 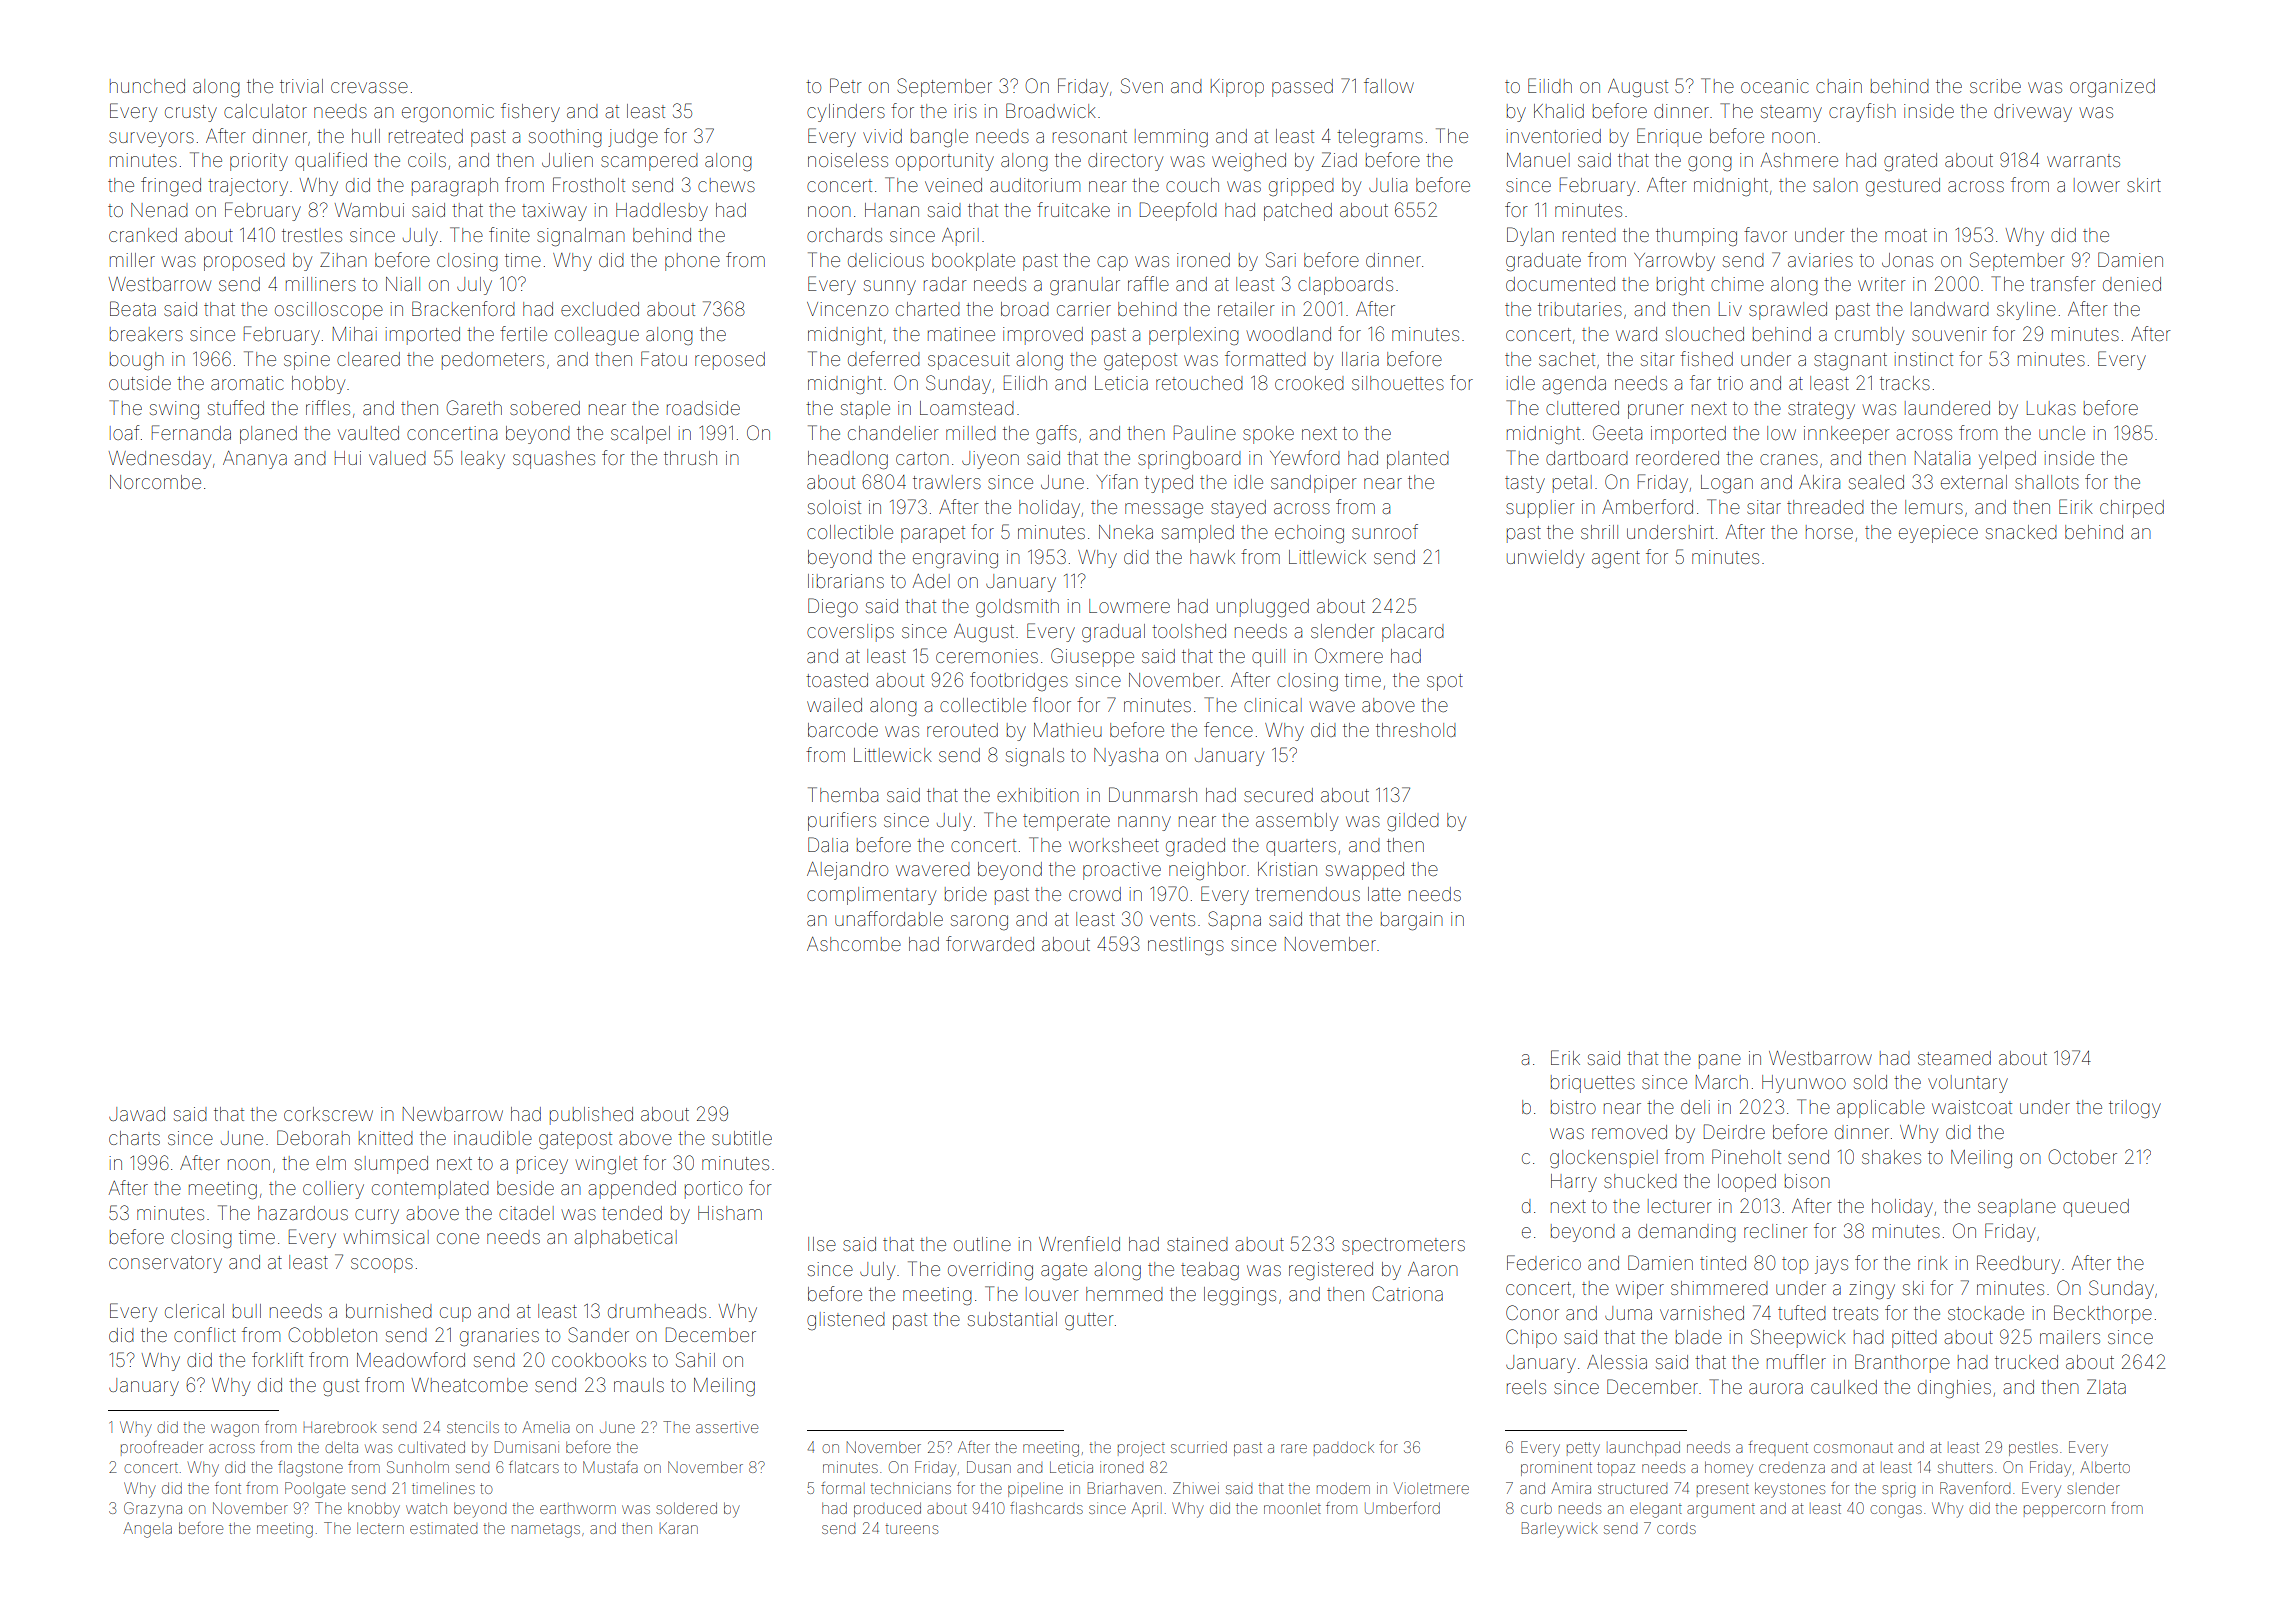 I want to click on colleague, so click(x=597, y=336).
